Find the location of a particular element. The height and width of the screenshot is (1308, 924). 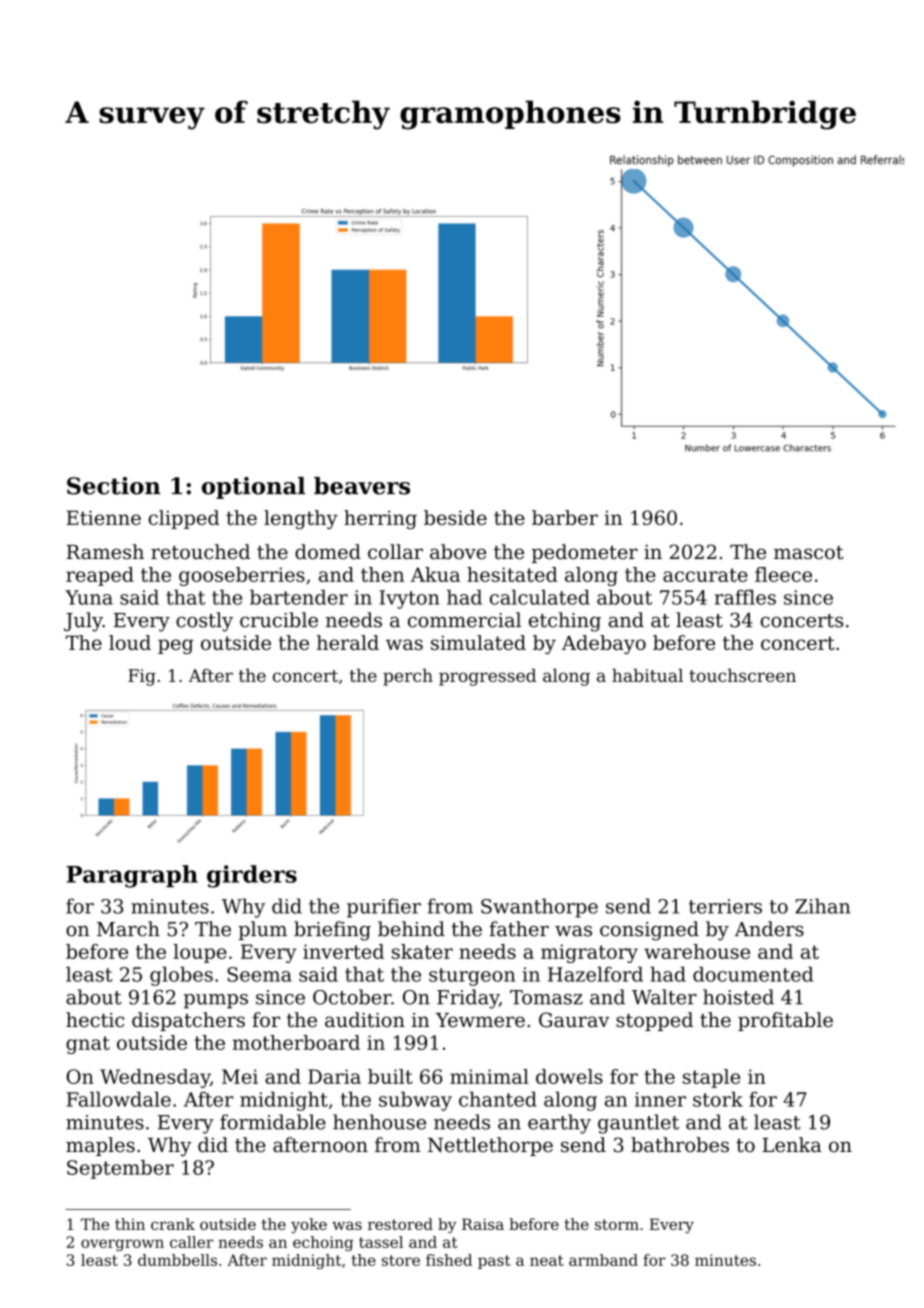

touchscreen is located at coordinates (742, 675).
